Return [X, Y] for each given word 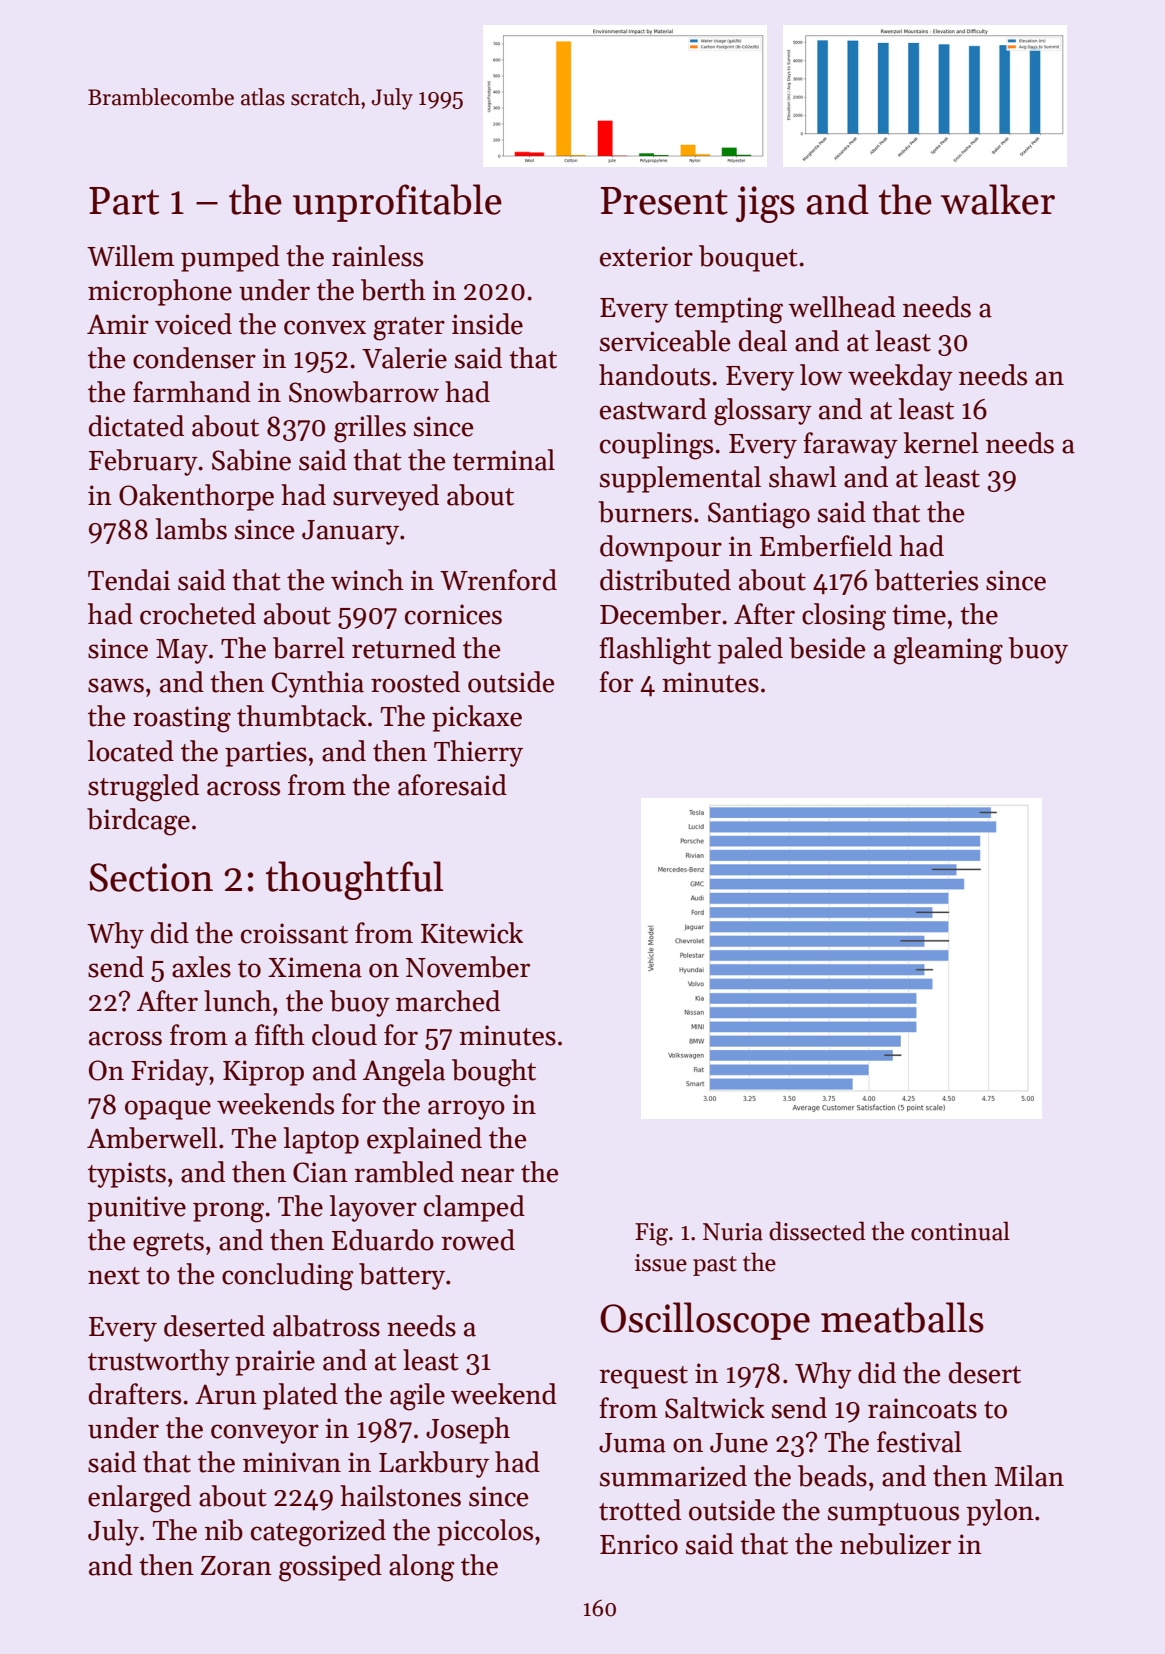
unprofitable [397, 203]
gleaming [948, 651]
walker [998, 199]
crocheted [198, 614]
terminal [504, 460]
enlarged [139, 1499]
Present [664, 201]
